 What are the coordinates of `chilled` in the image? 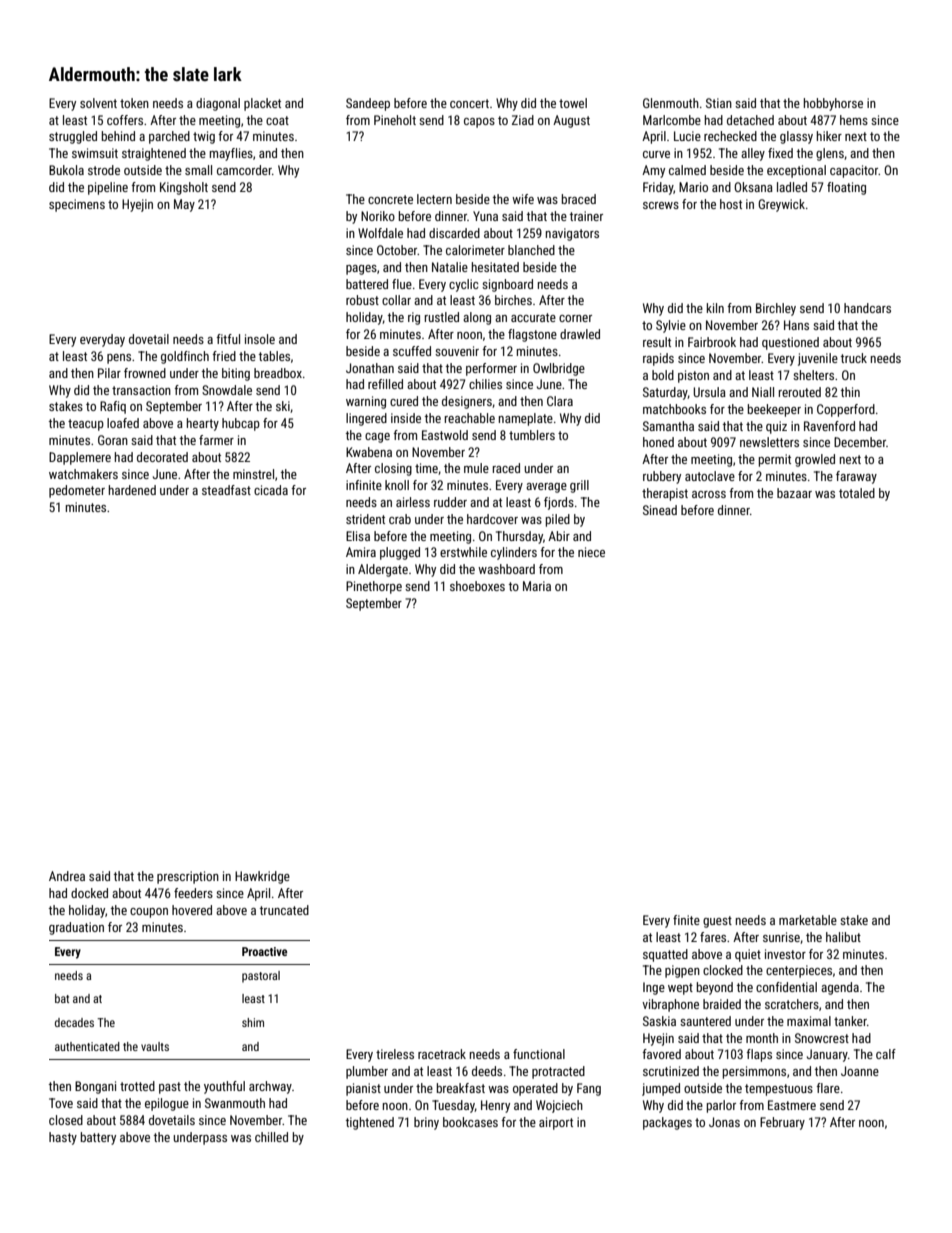 It's located at (271, 1137).
